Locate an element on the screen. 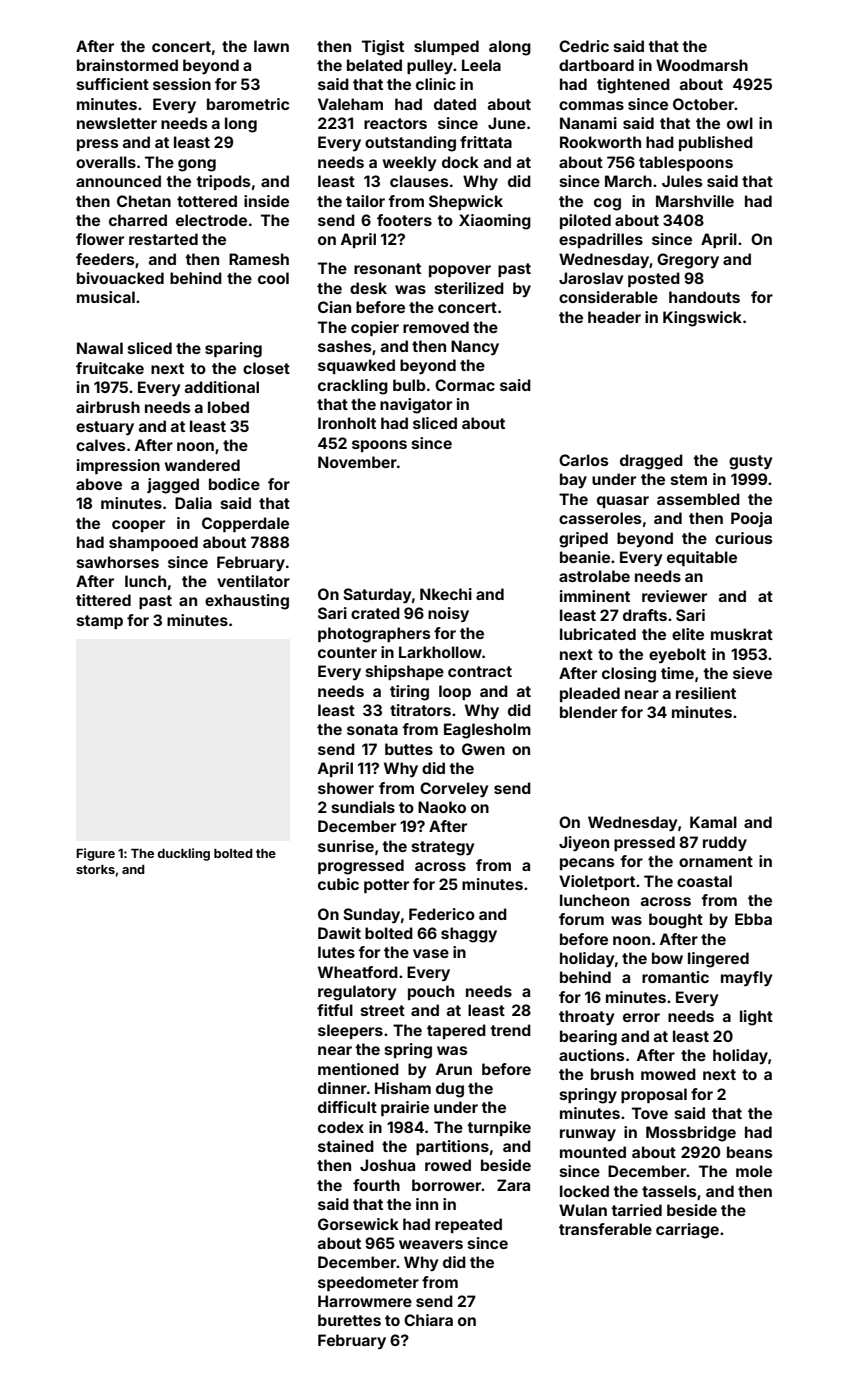 The image size is (849, 1400). storks is located at coordinates (95, 869).
